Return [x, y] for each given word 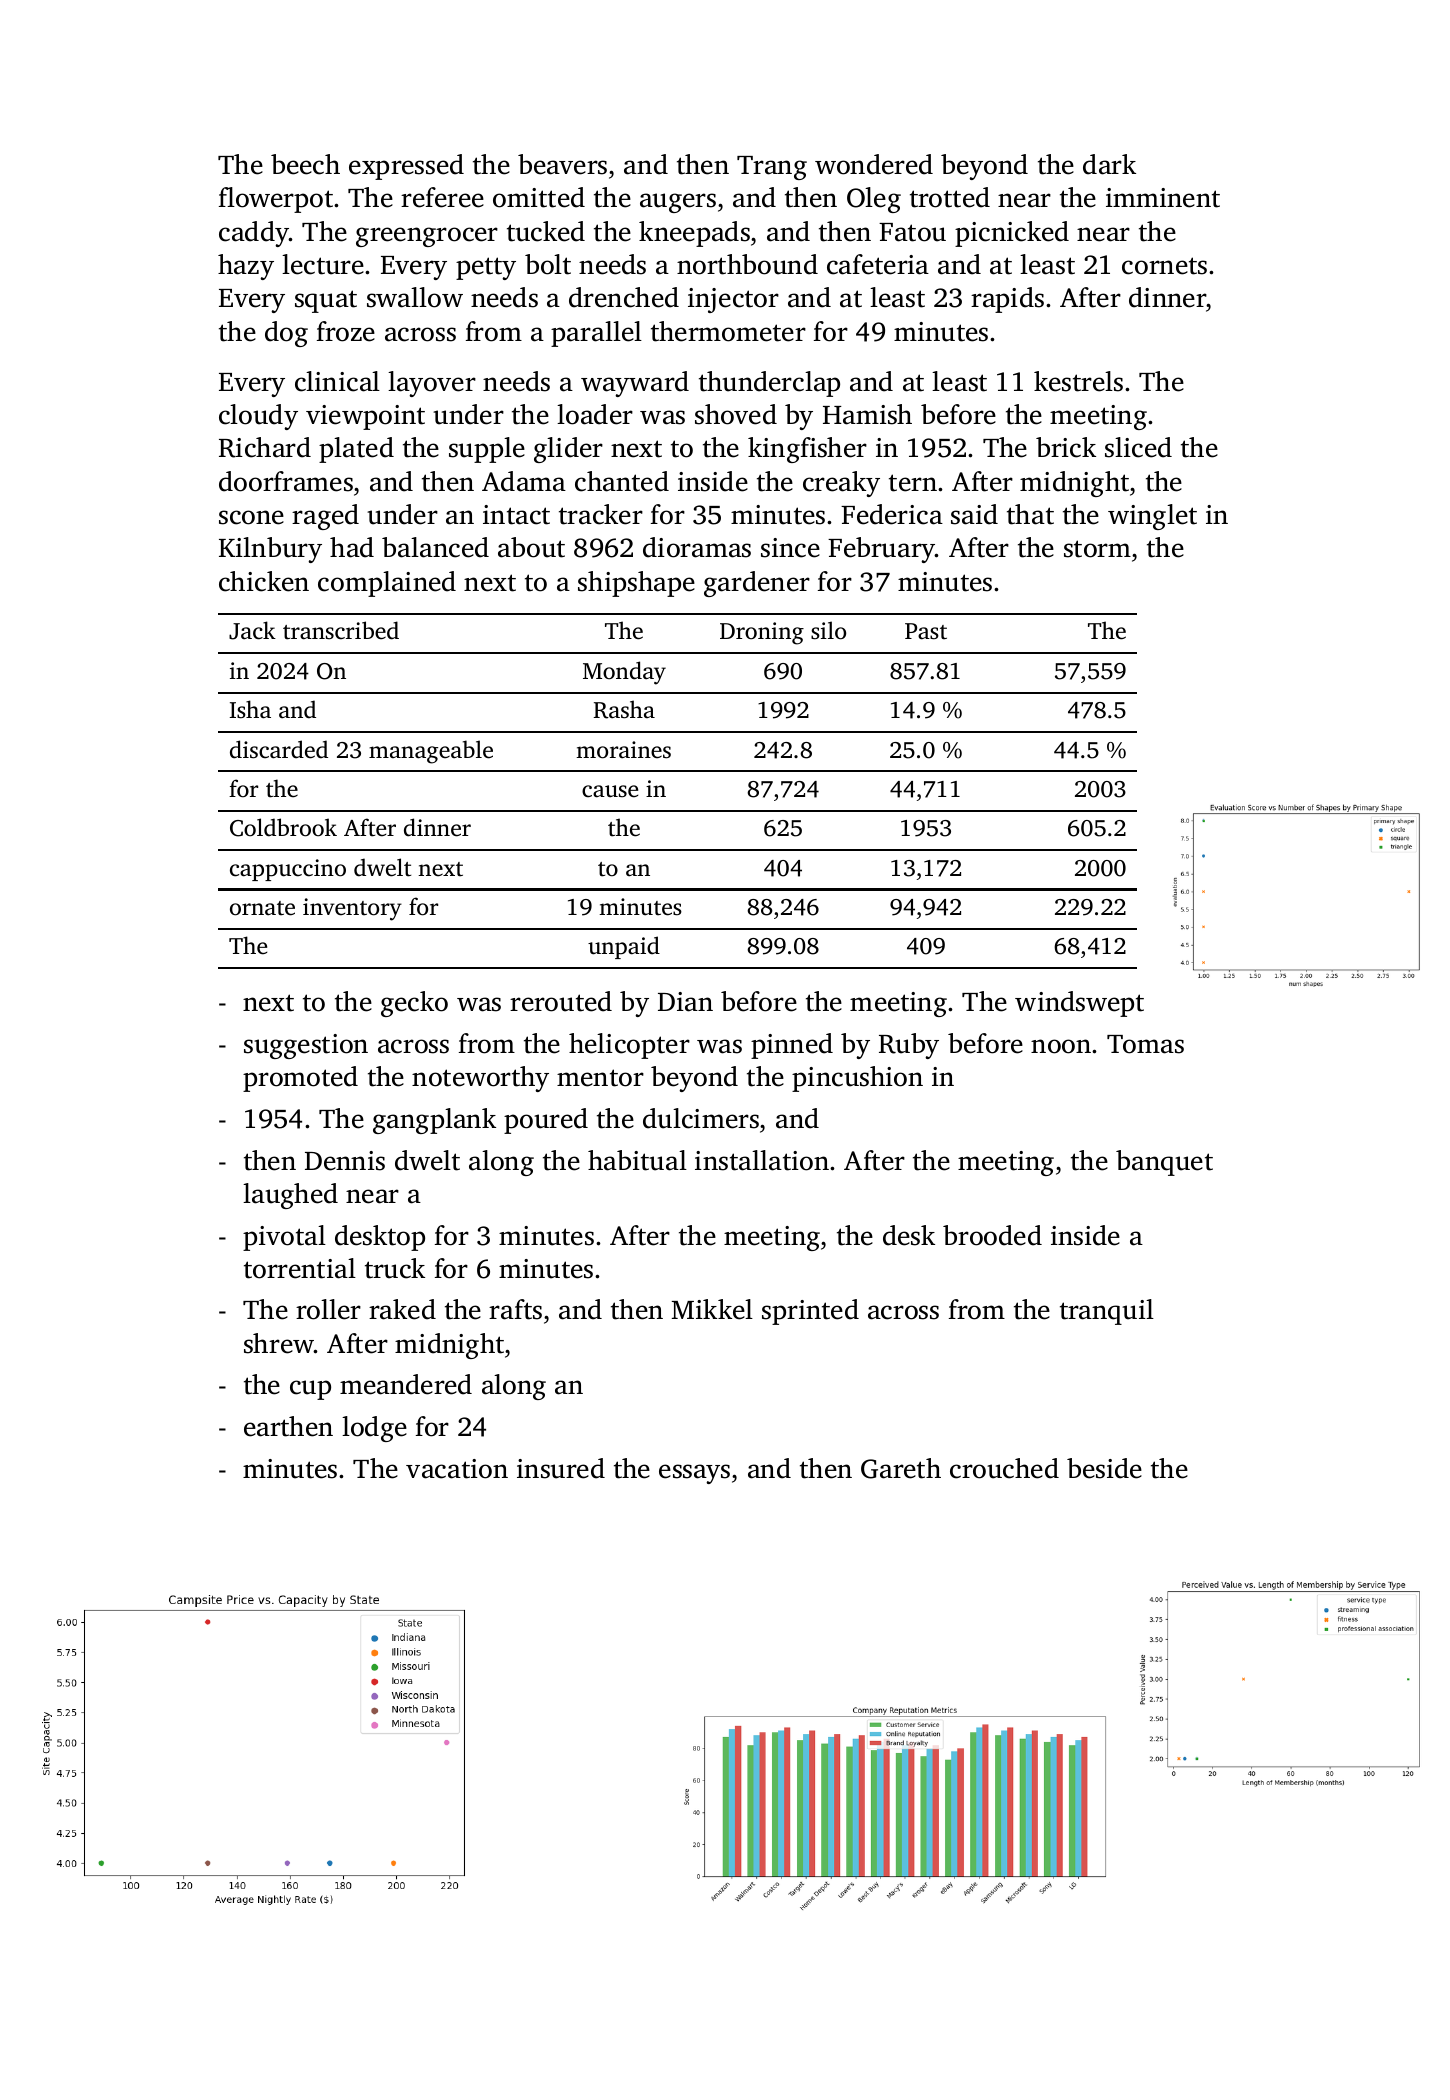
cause [610, 791]
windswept [1079, 1004]
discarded [279, 749]
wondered [874, 164]
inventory [352, 909]
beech [305, 164]
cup [310, 1390]
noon [1061, 1046]
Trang [772, 168]
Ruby [909, 1046]
